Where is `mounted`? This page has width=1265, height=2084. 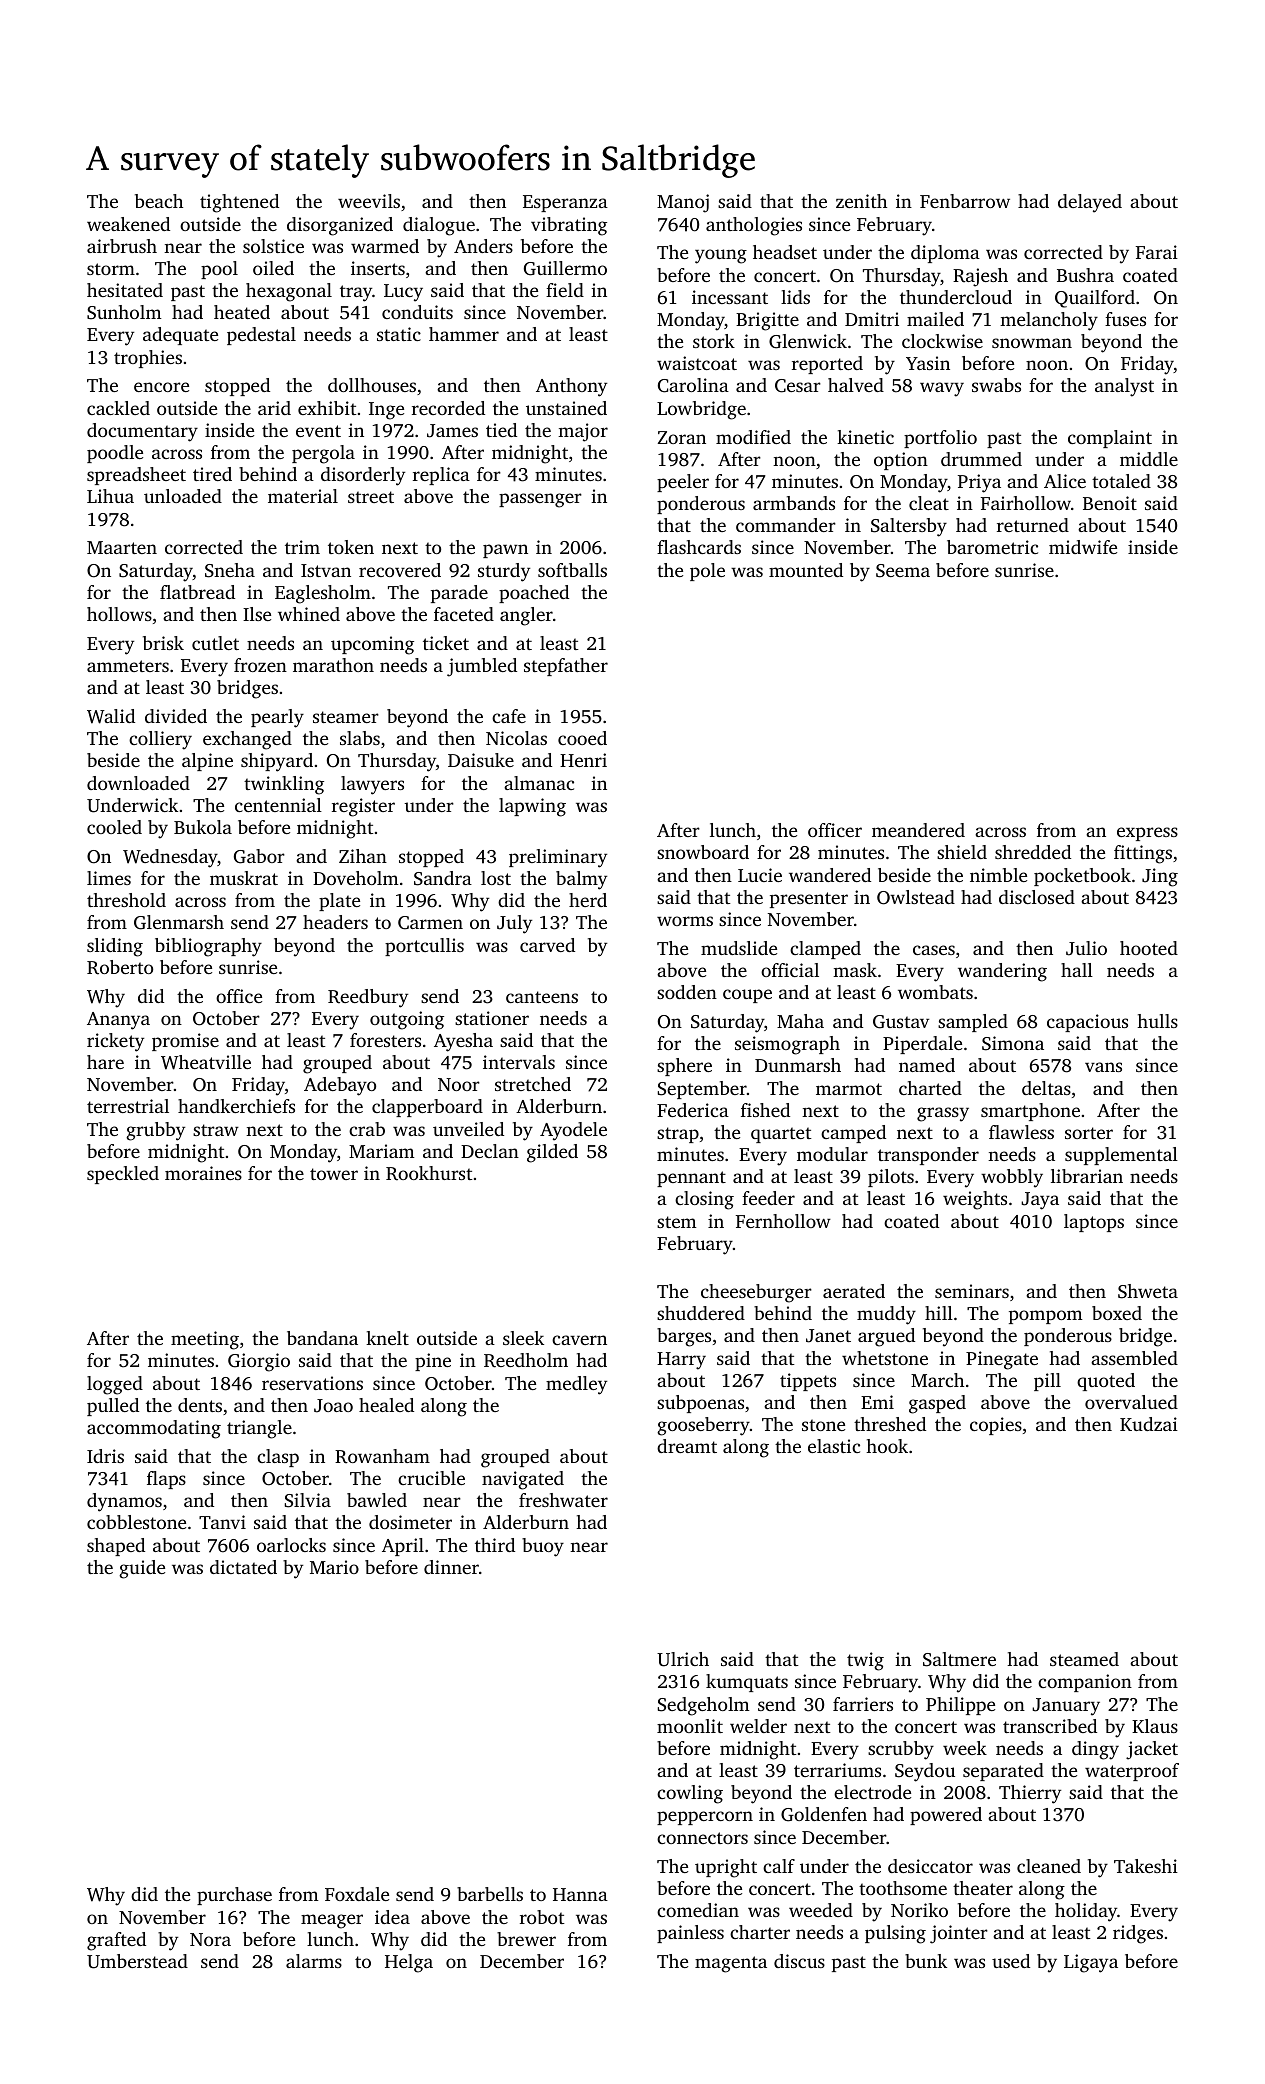
mounted is located at coordinates (806, 570).
